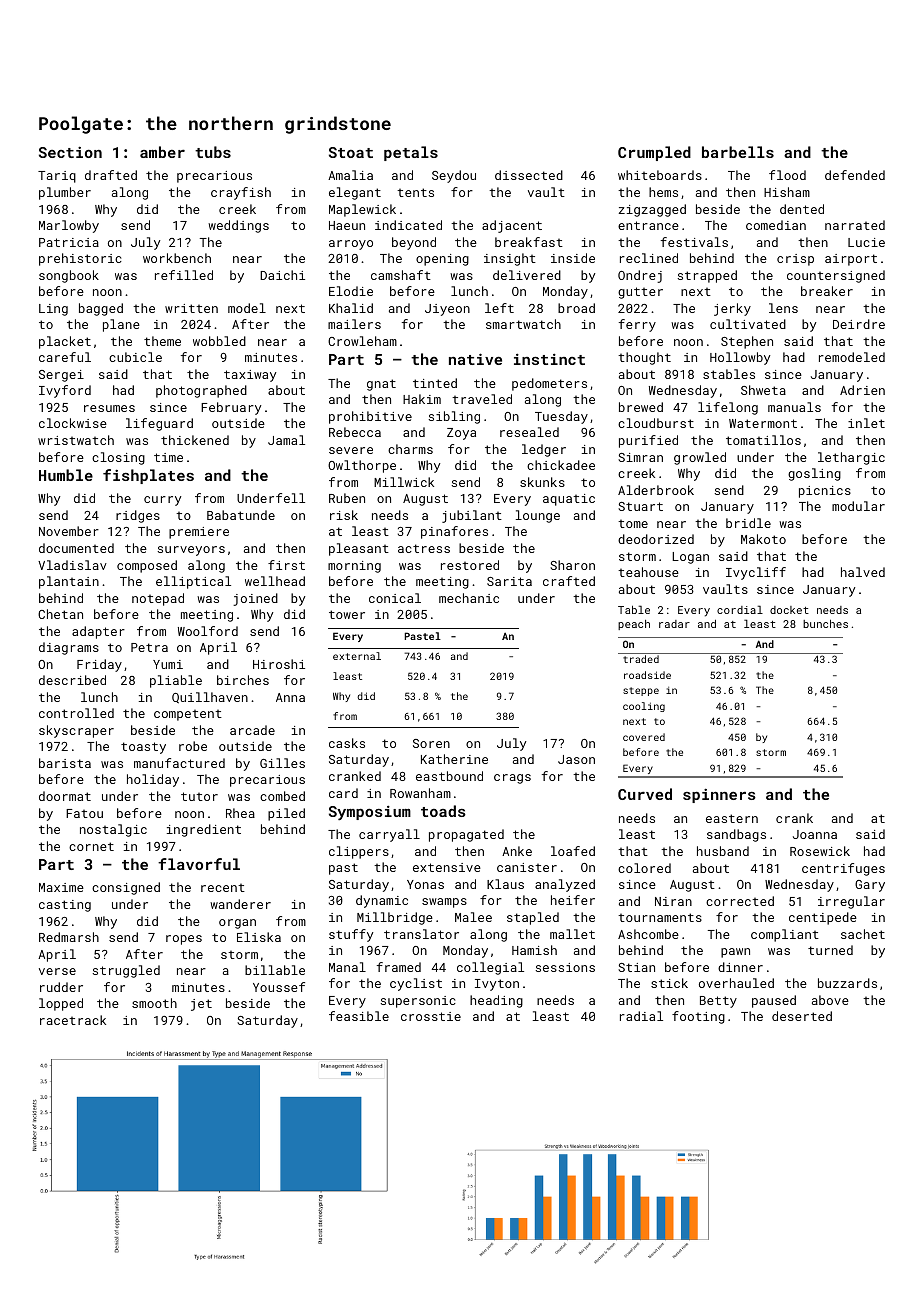 This screenshot has width=924, height=1308. I want to click on resealed, so click(529, 432).
